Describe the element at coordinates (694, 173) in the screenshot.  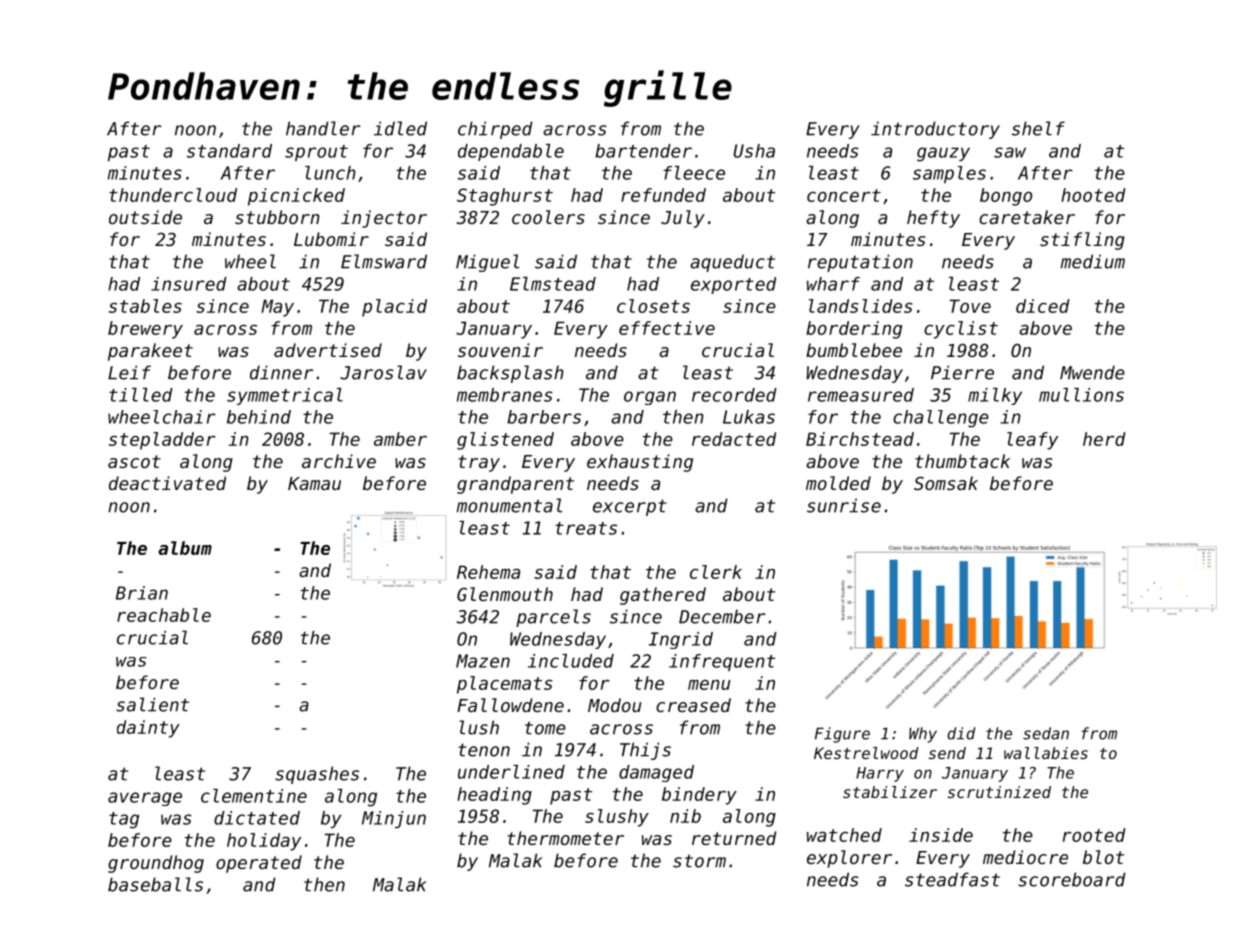
I see `fleece` at that location.
